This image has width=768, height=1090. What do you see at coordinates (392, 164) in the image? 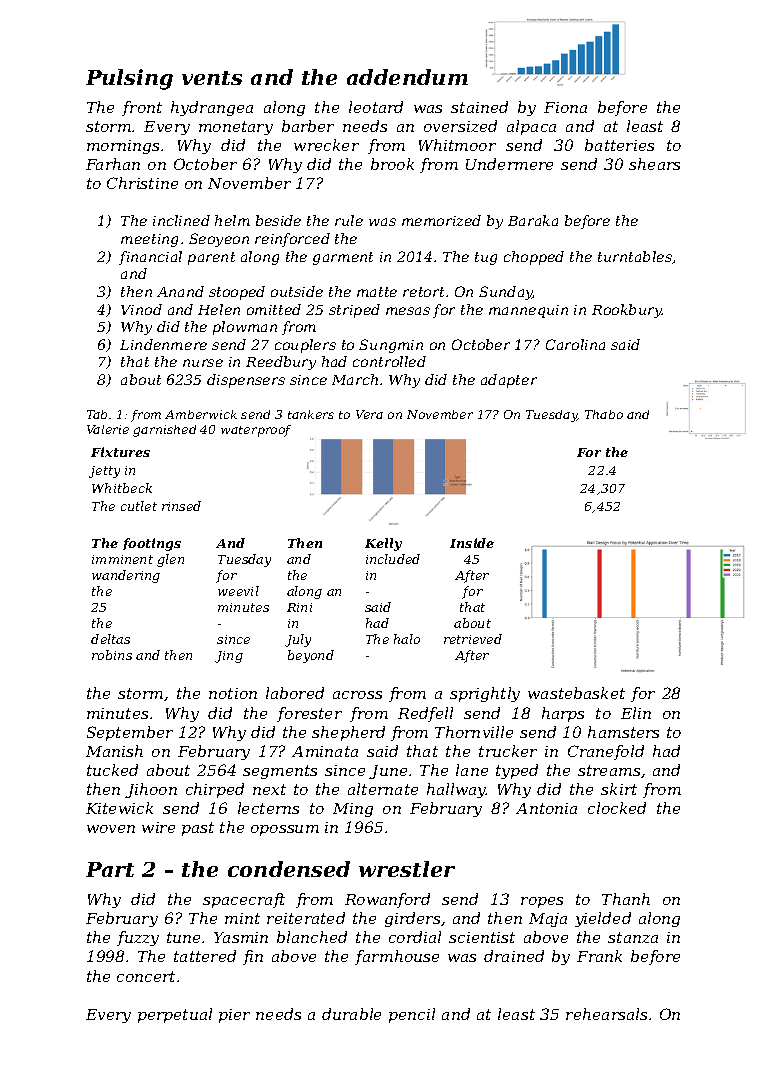
I see `brook` at bounding box center [392, 164].
